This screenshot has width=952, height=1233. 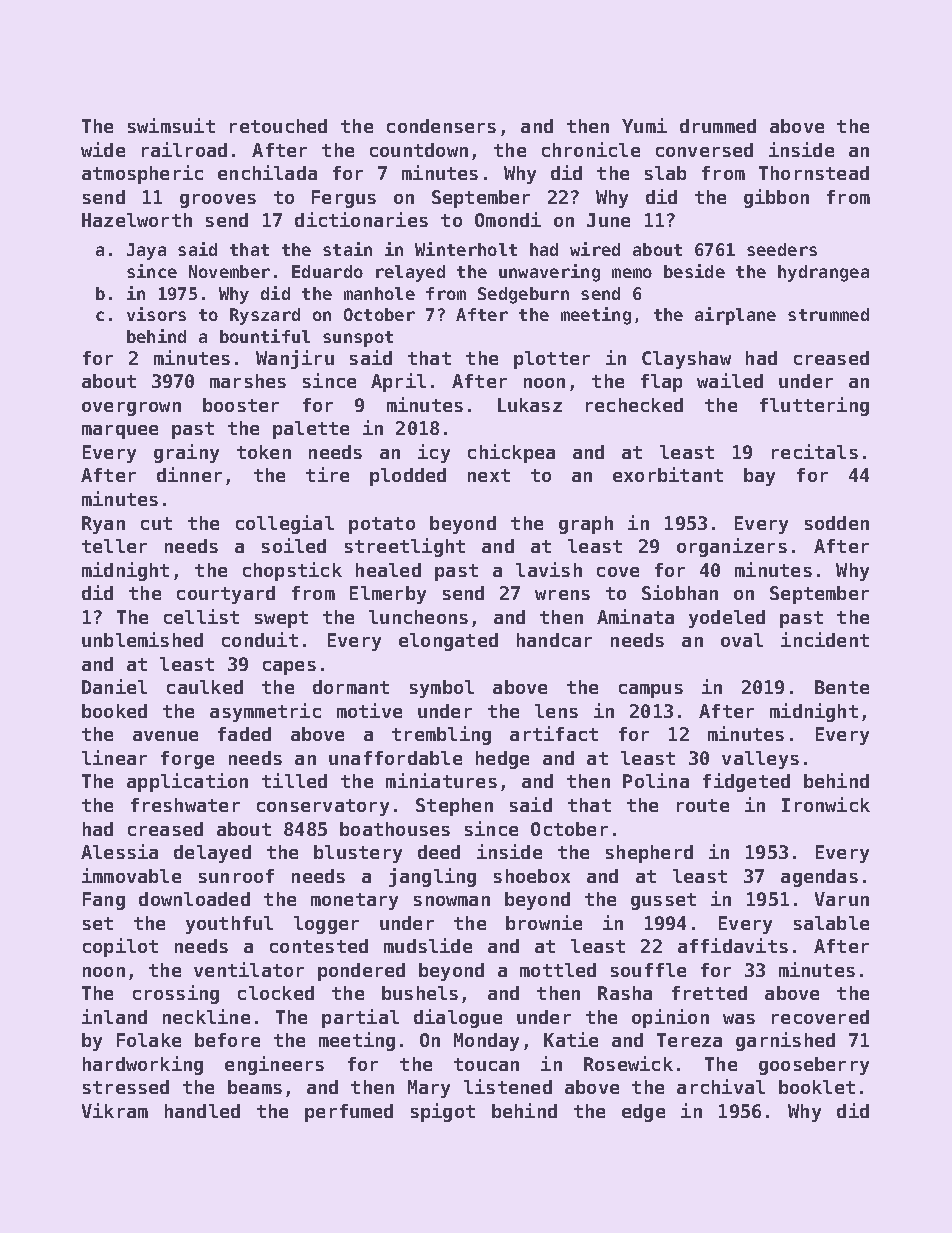 I want to click on Ryan, so click(x=103, y=525).
